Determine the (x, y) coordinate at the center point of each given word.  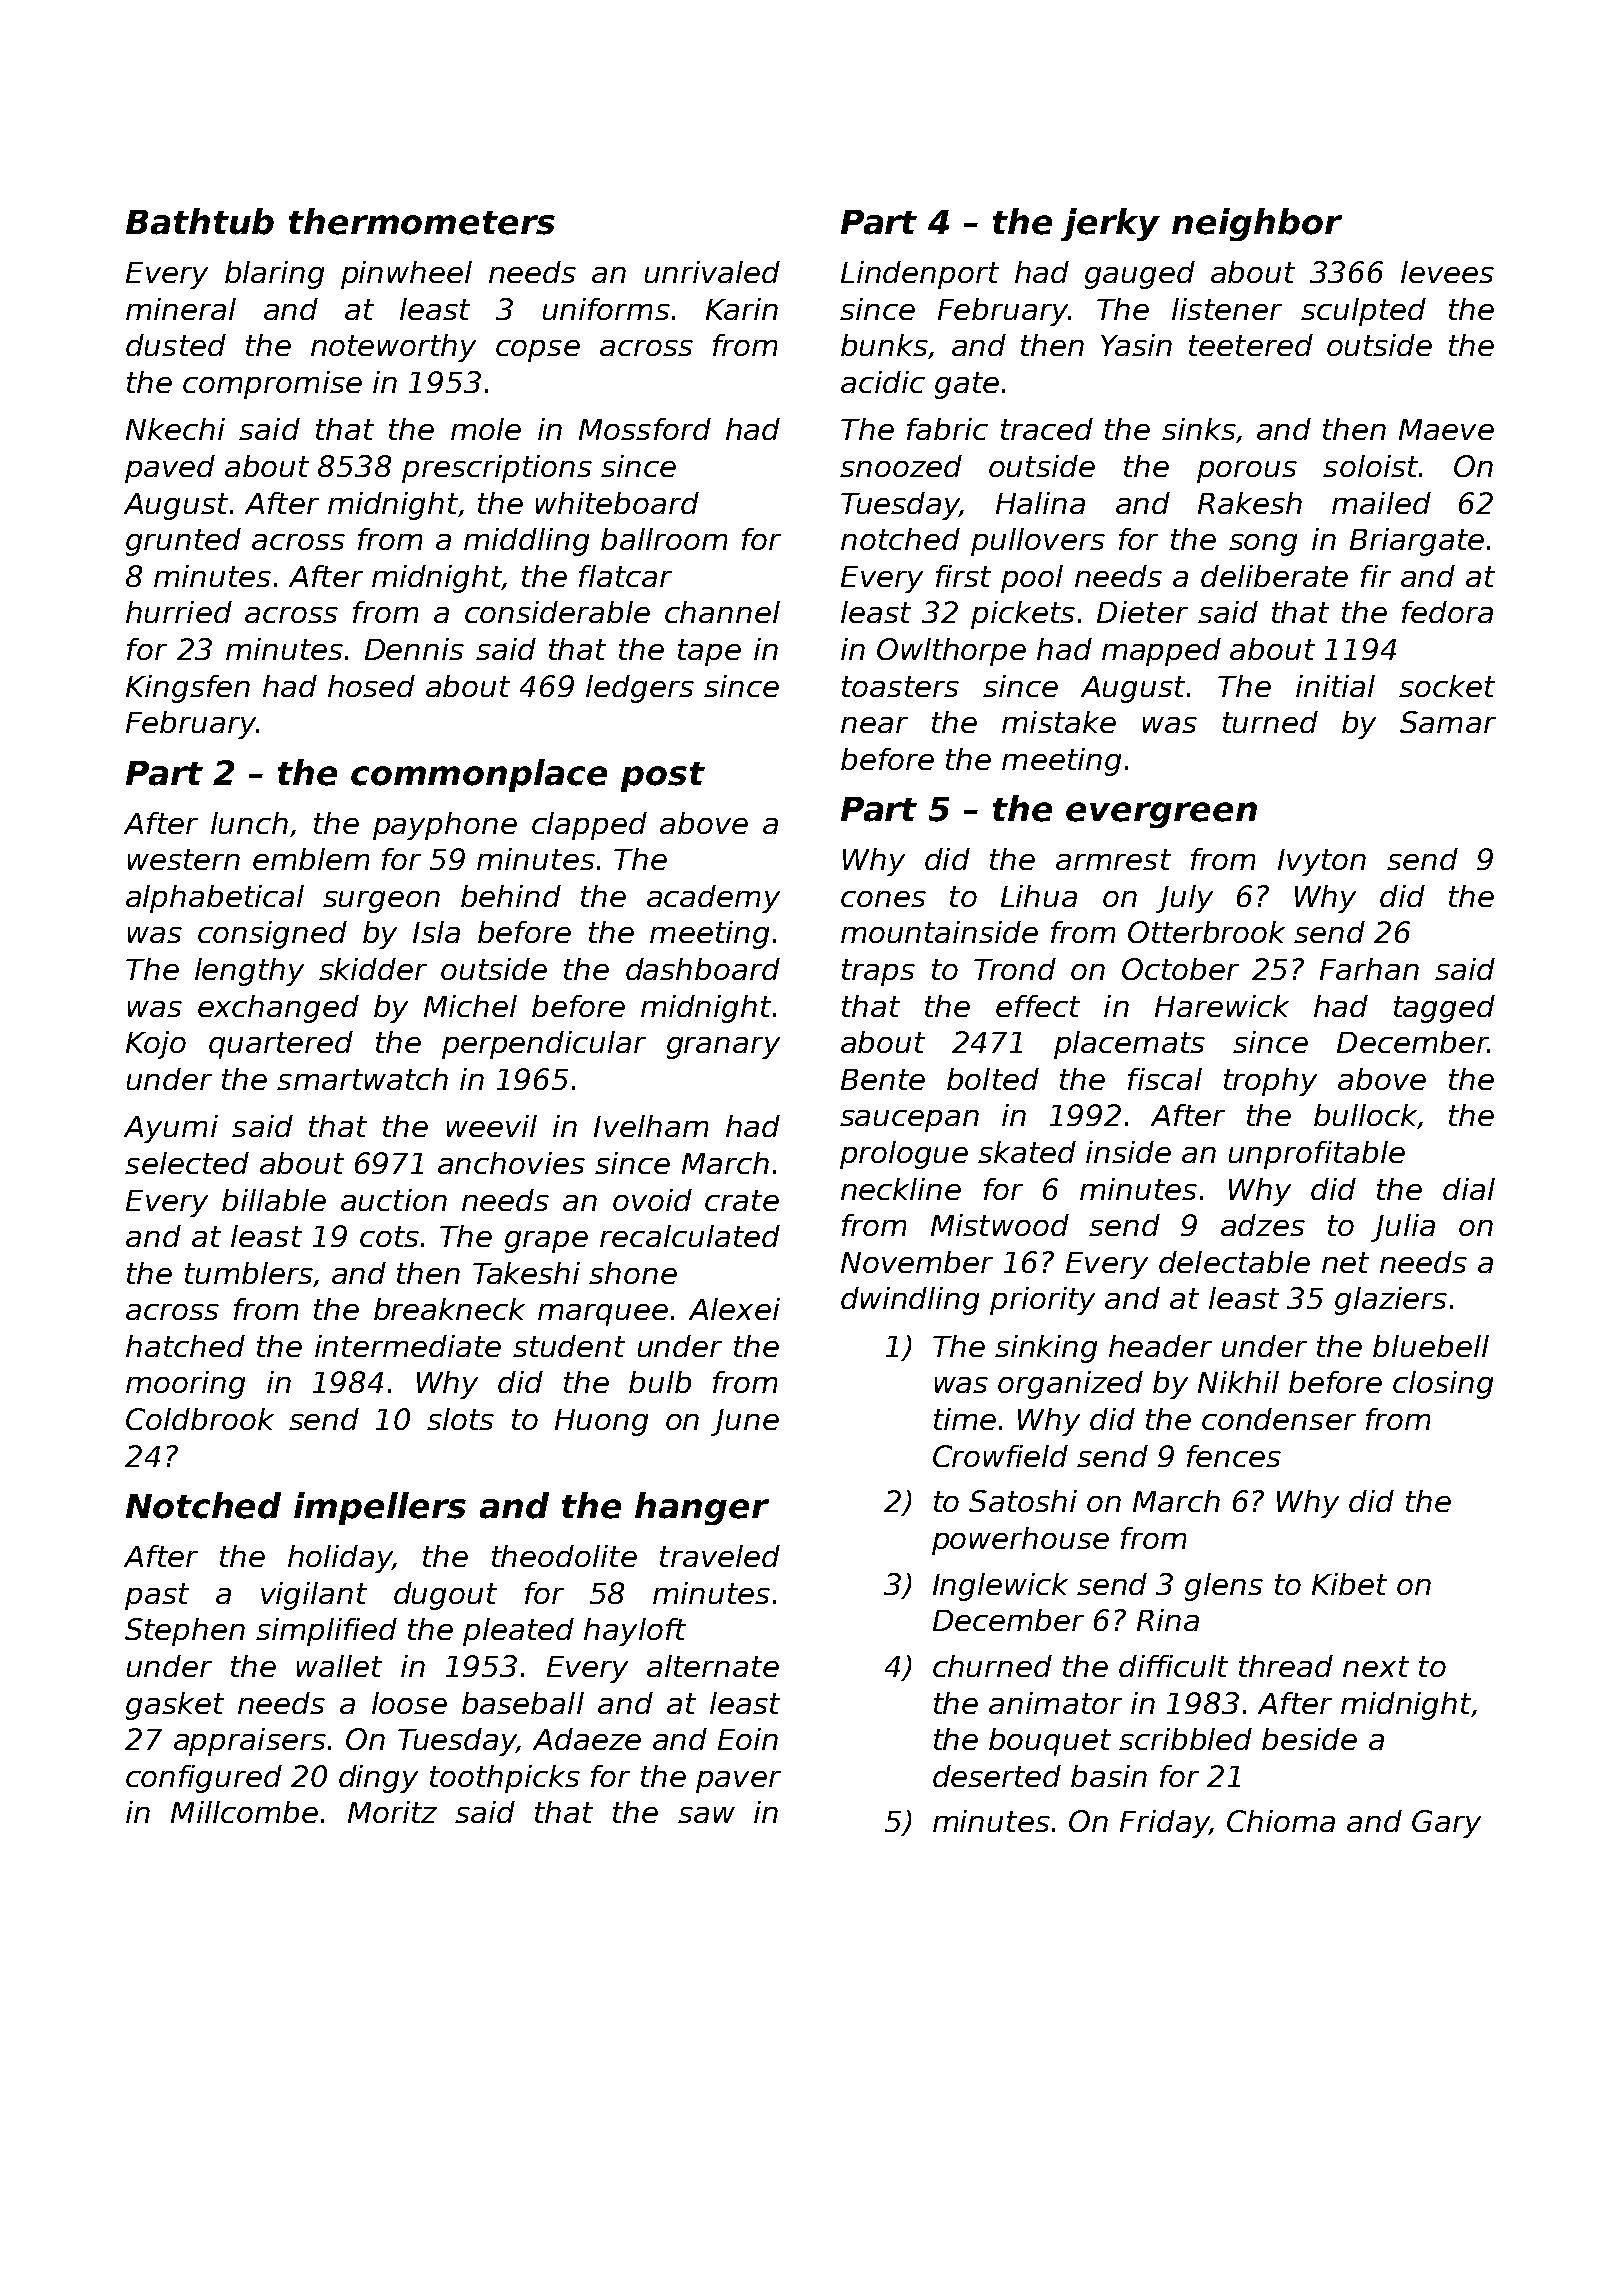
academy (713, 899)
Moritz (392, 1812)
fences (1234, 1456)
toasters (900, 686)
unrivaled (712, 272)
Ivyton (1322, 862)
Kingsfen (188, 689)
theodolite (564, 1556)
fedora (1447, 612)
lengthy (249, 972)
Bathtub (200, 221)
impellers (380, 1508)
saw (706, 1815)
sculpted (1363, 312)
